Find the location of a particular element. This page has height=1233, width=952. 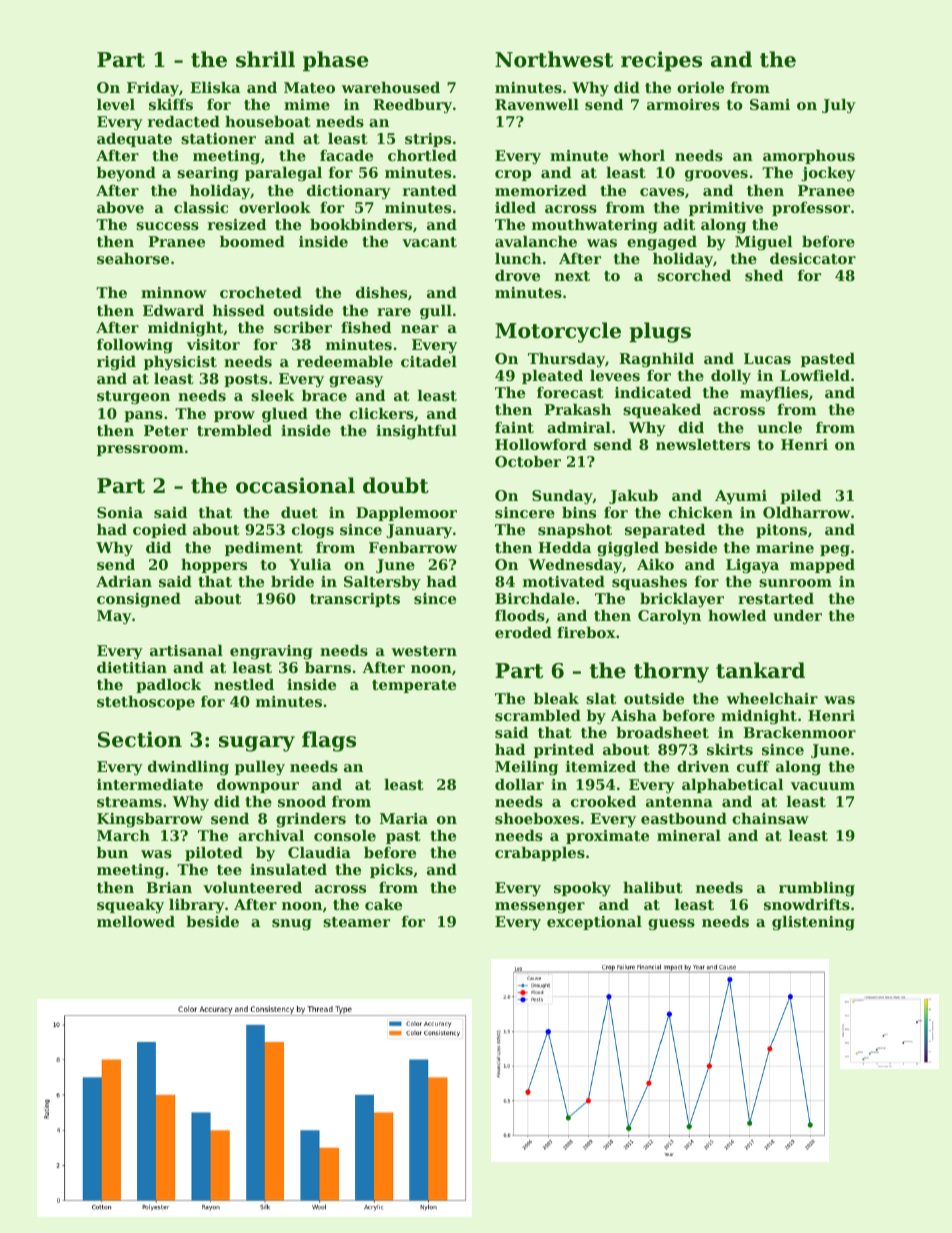

recipes is located at coordinates (661, 61).
